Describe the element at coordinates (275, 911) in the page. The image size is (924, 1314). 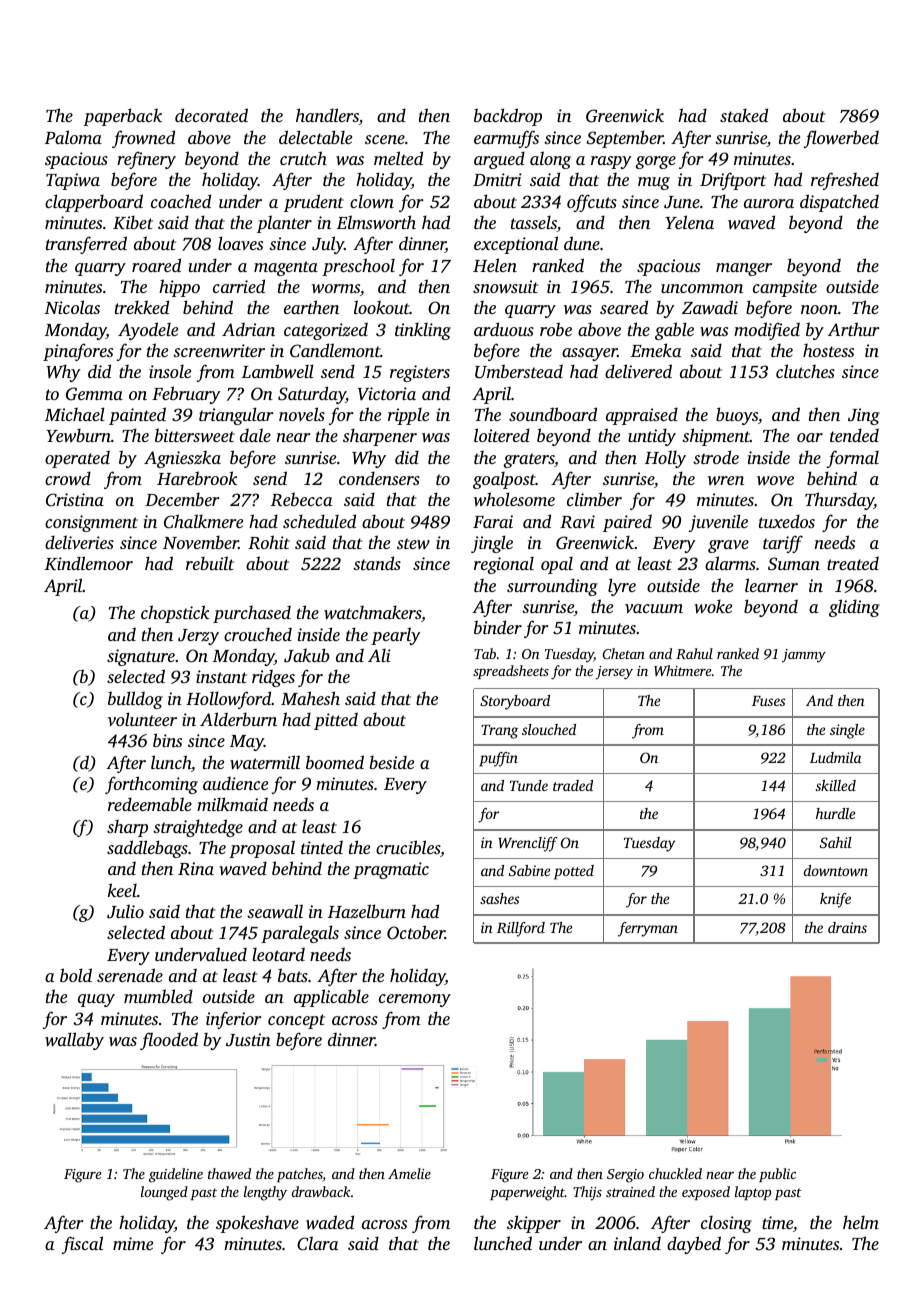
I see `seawall` at that location.
